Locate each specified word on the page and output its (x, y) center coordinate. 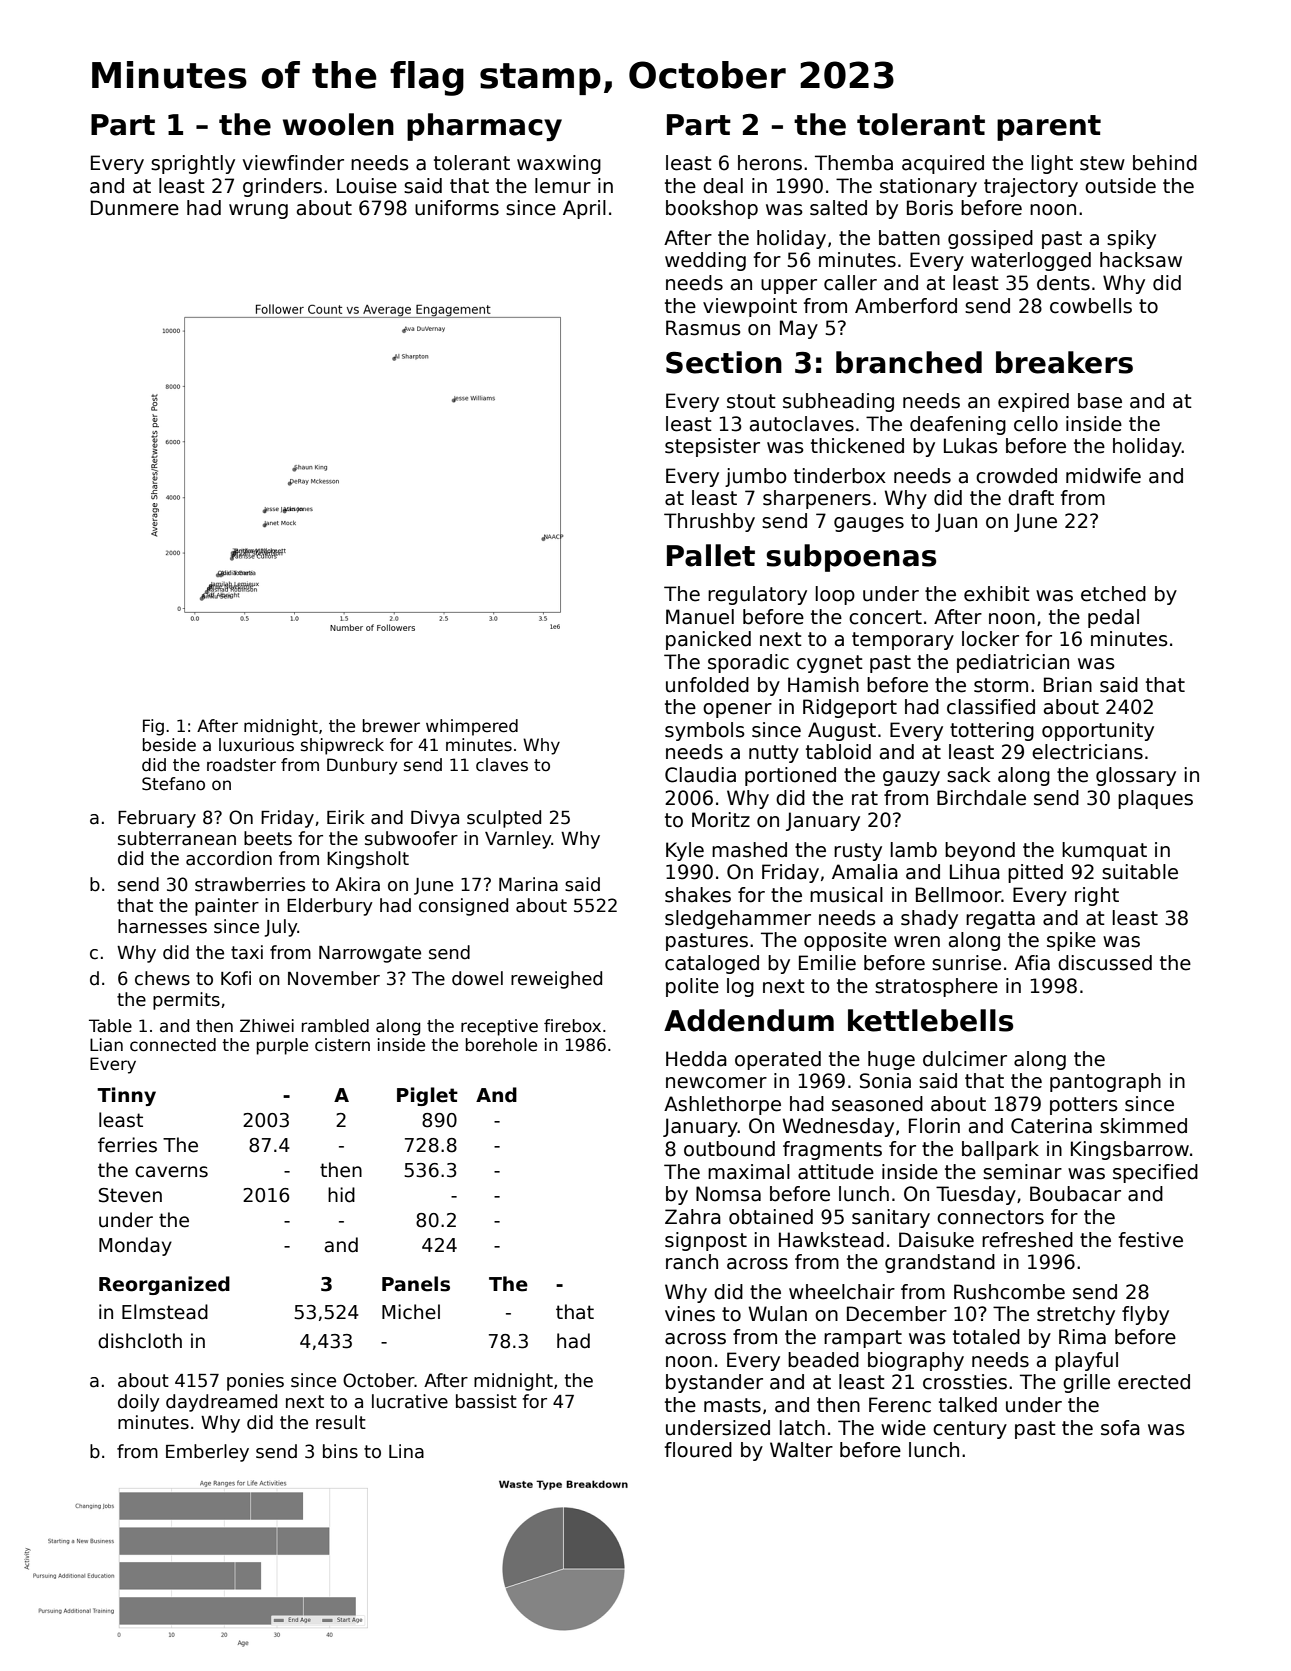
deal (723, 186)
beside (169, 745)
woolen (338, 124)
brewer (391, 726)
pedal (1113, 618)
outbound (729, 1149)
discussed (1105, 963)
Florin (934, 1126)
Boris (930, 208)
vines (690, 1314)
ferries (127, 1145)
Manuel (700, 617)
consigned (463, 907)
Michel (411, 1312)
